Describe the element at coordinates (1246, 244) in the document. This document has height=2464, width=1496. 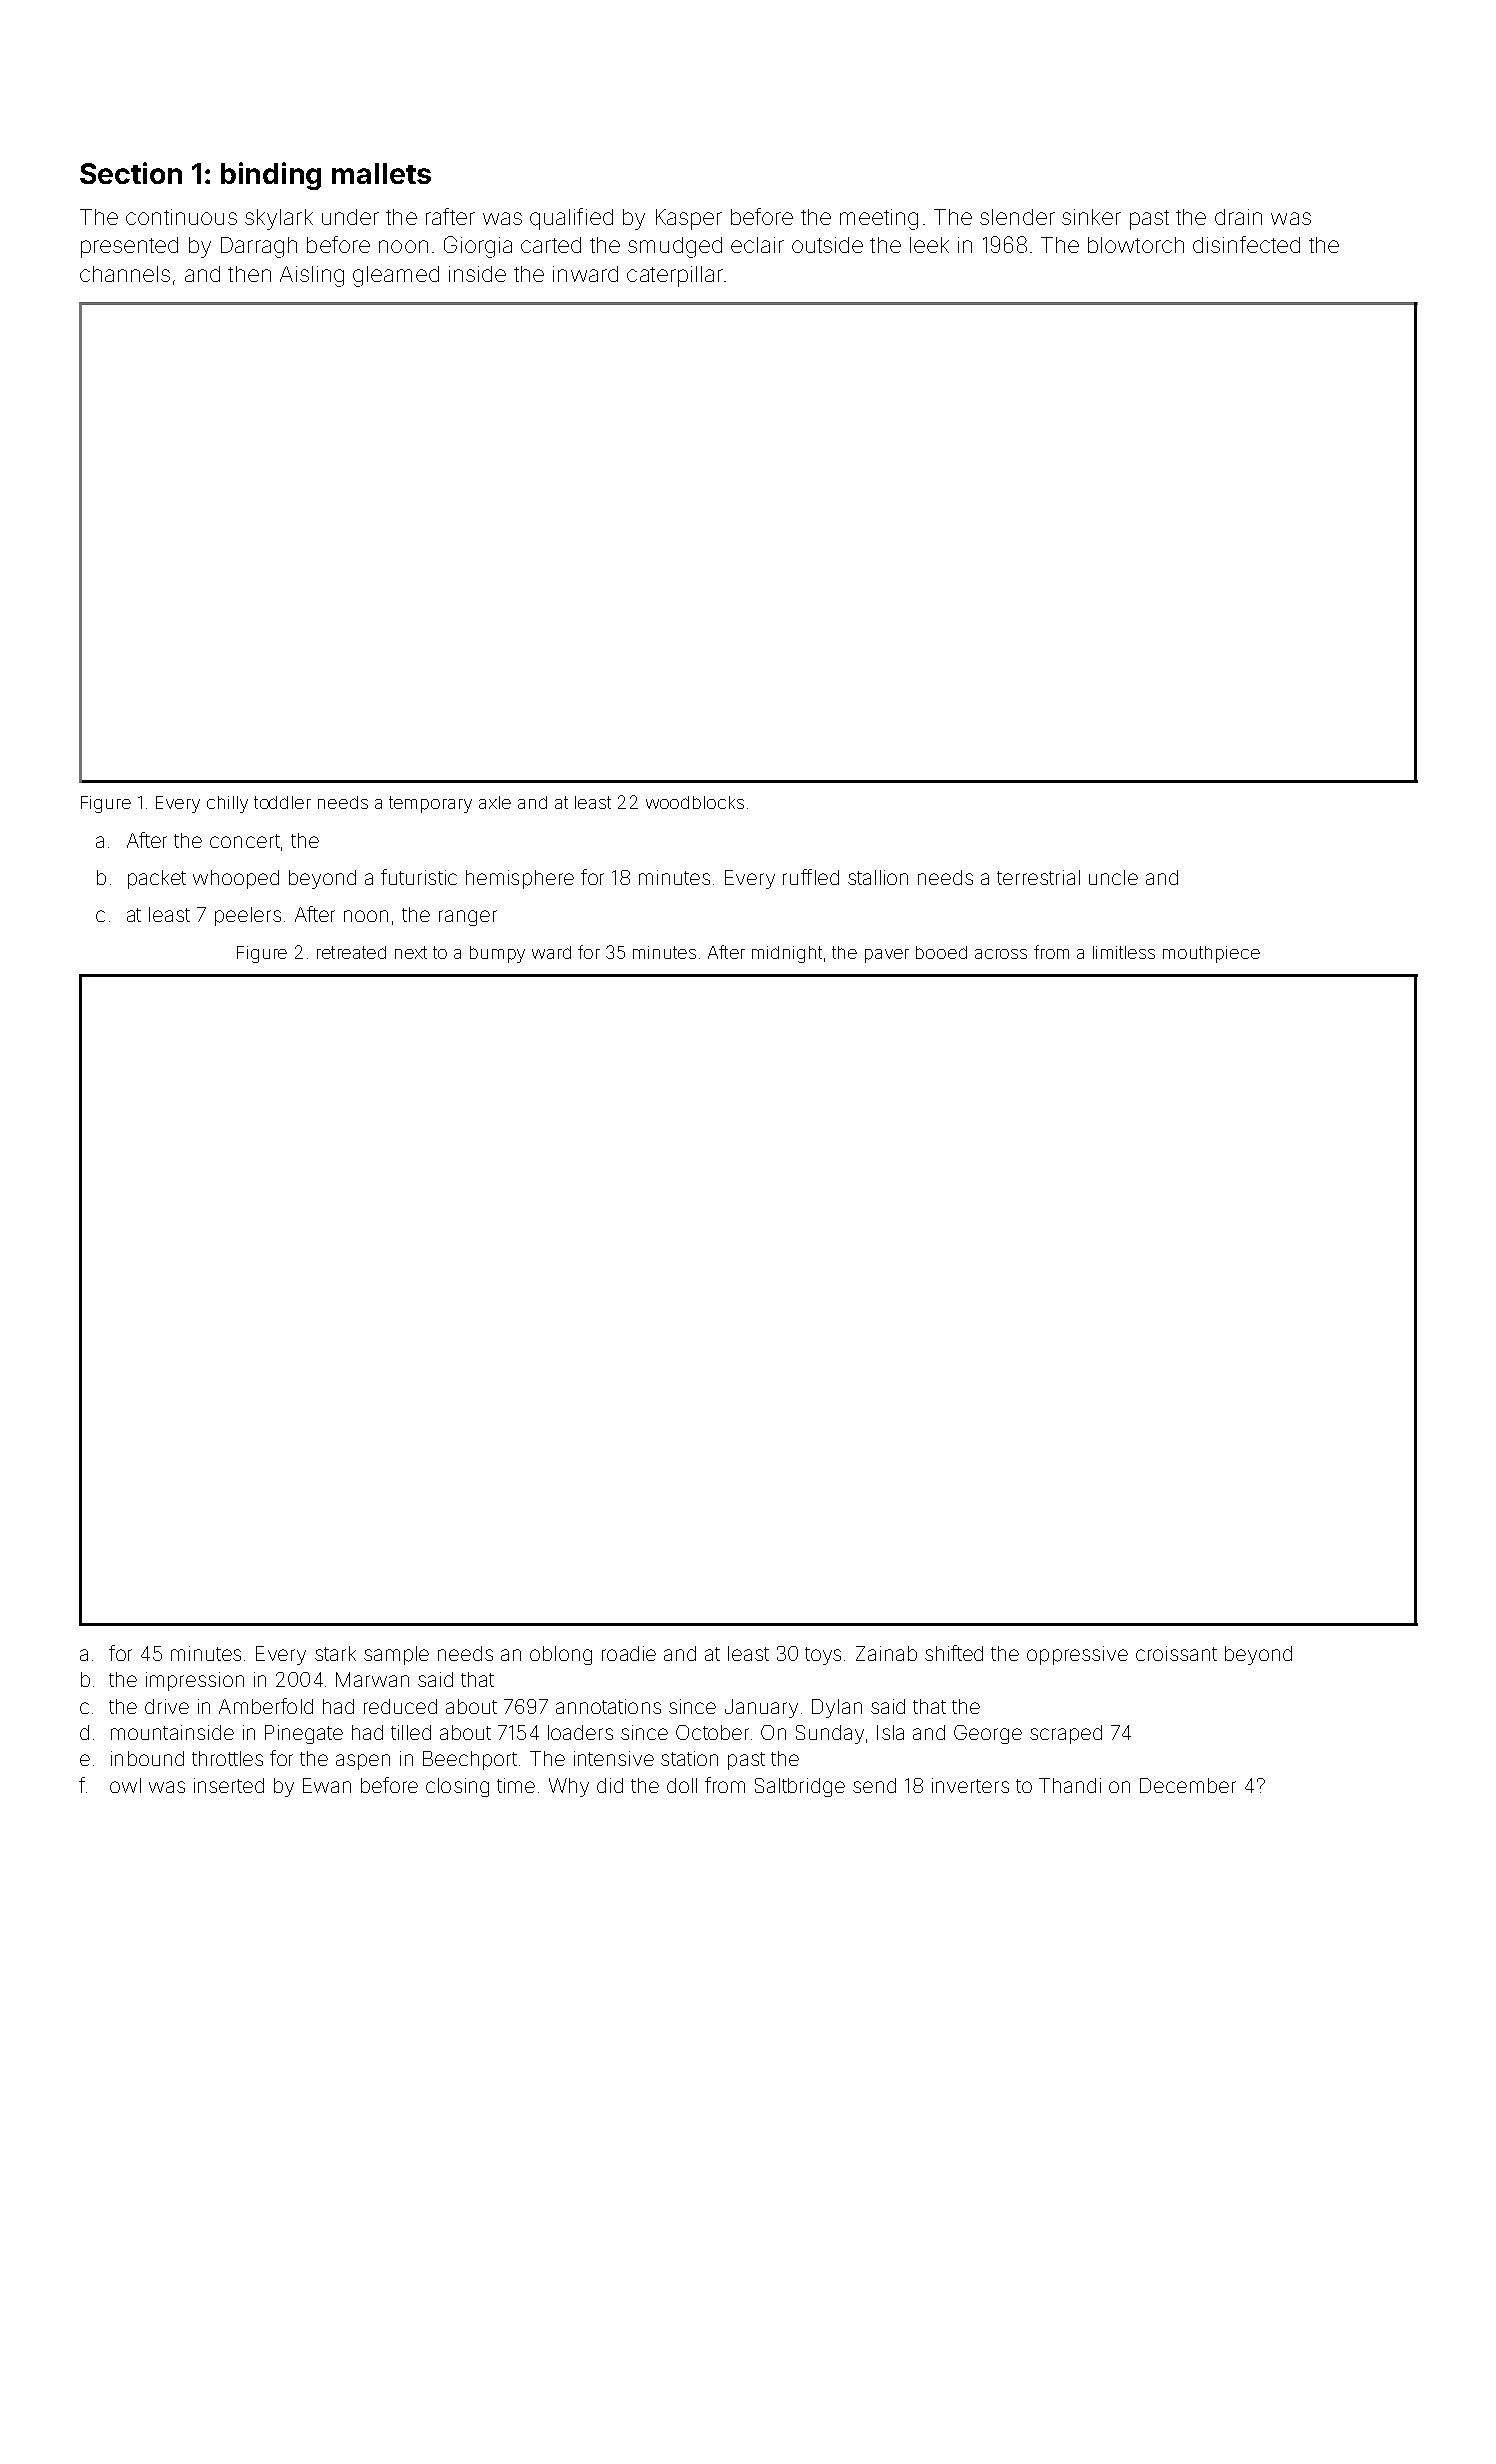
I see `disinfected` at that location.
